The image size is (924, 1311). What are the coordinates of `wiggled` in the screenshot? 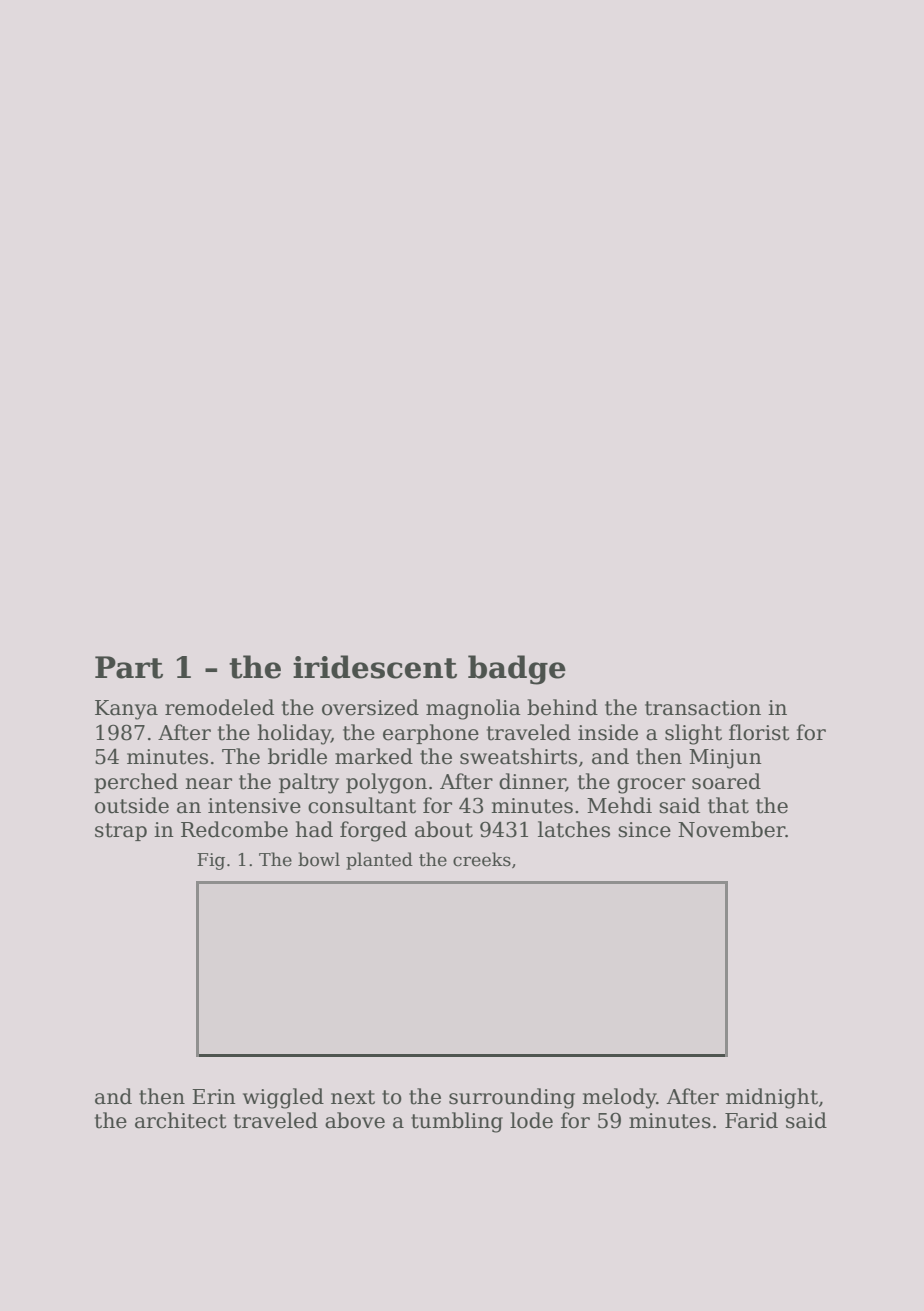 It's located at (283, 1098).
